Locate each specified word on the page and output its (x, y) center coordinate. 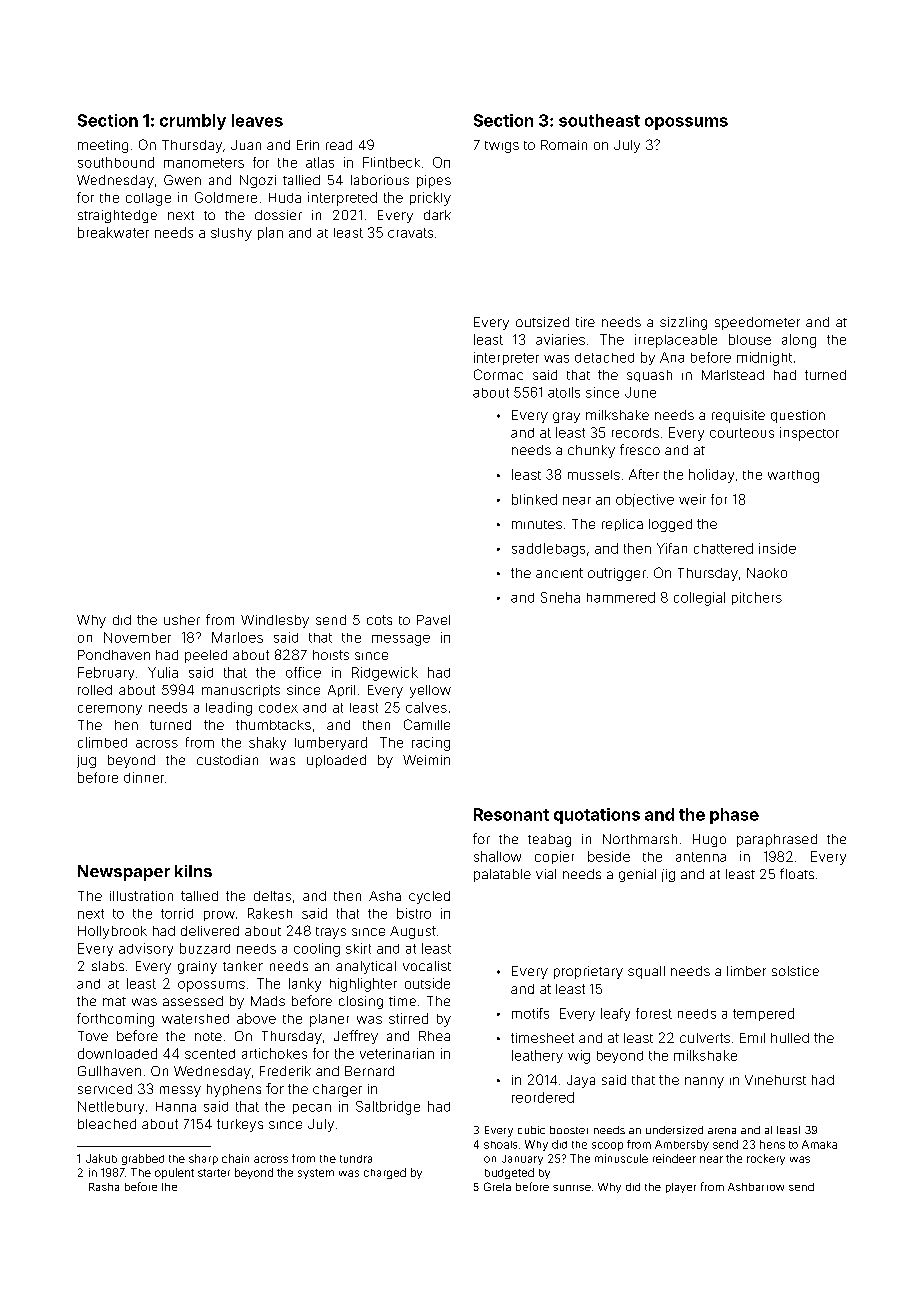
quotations (597, 816)
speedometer (757, 323)
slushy (231, 234)
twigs (502, 147)
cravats (410, 233)
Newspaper (124, 873)
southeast (599, 120)
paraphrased (777, 840)
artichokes (274, 1053)
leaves (257, 120)
